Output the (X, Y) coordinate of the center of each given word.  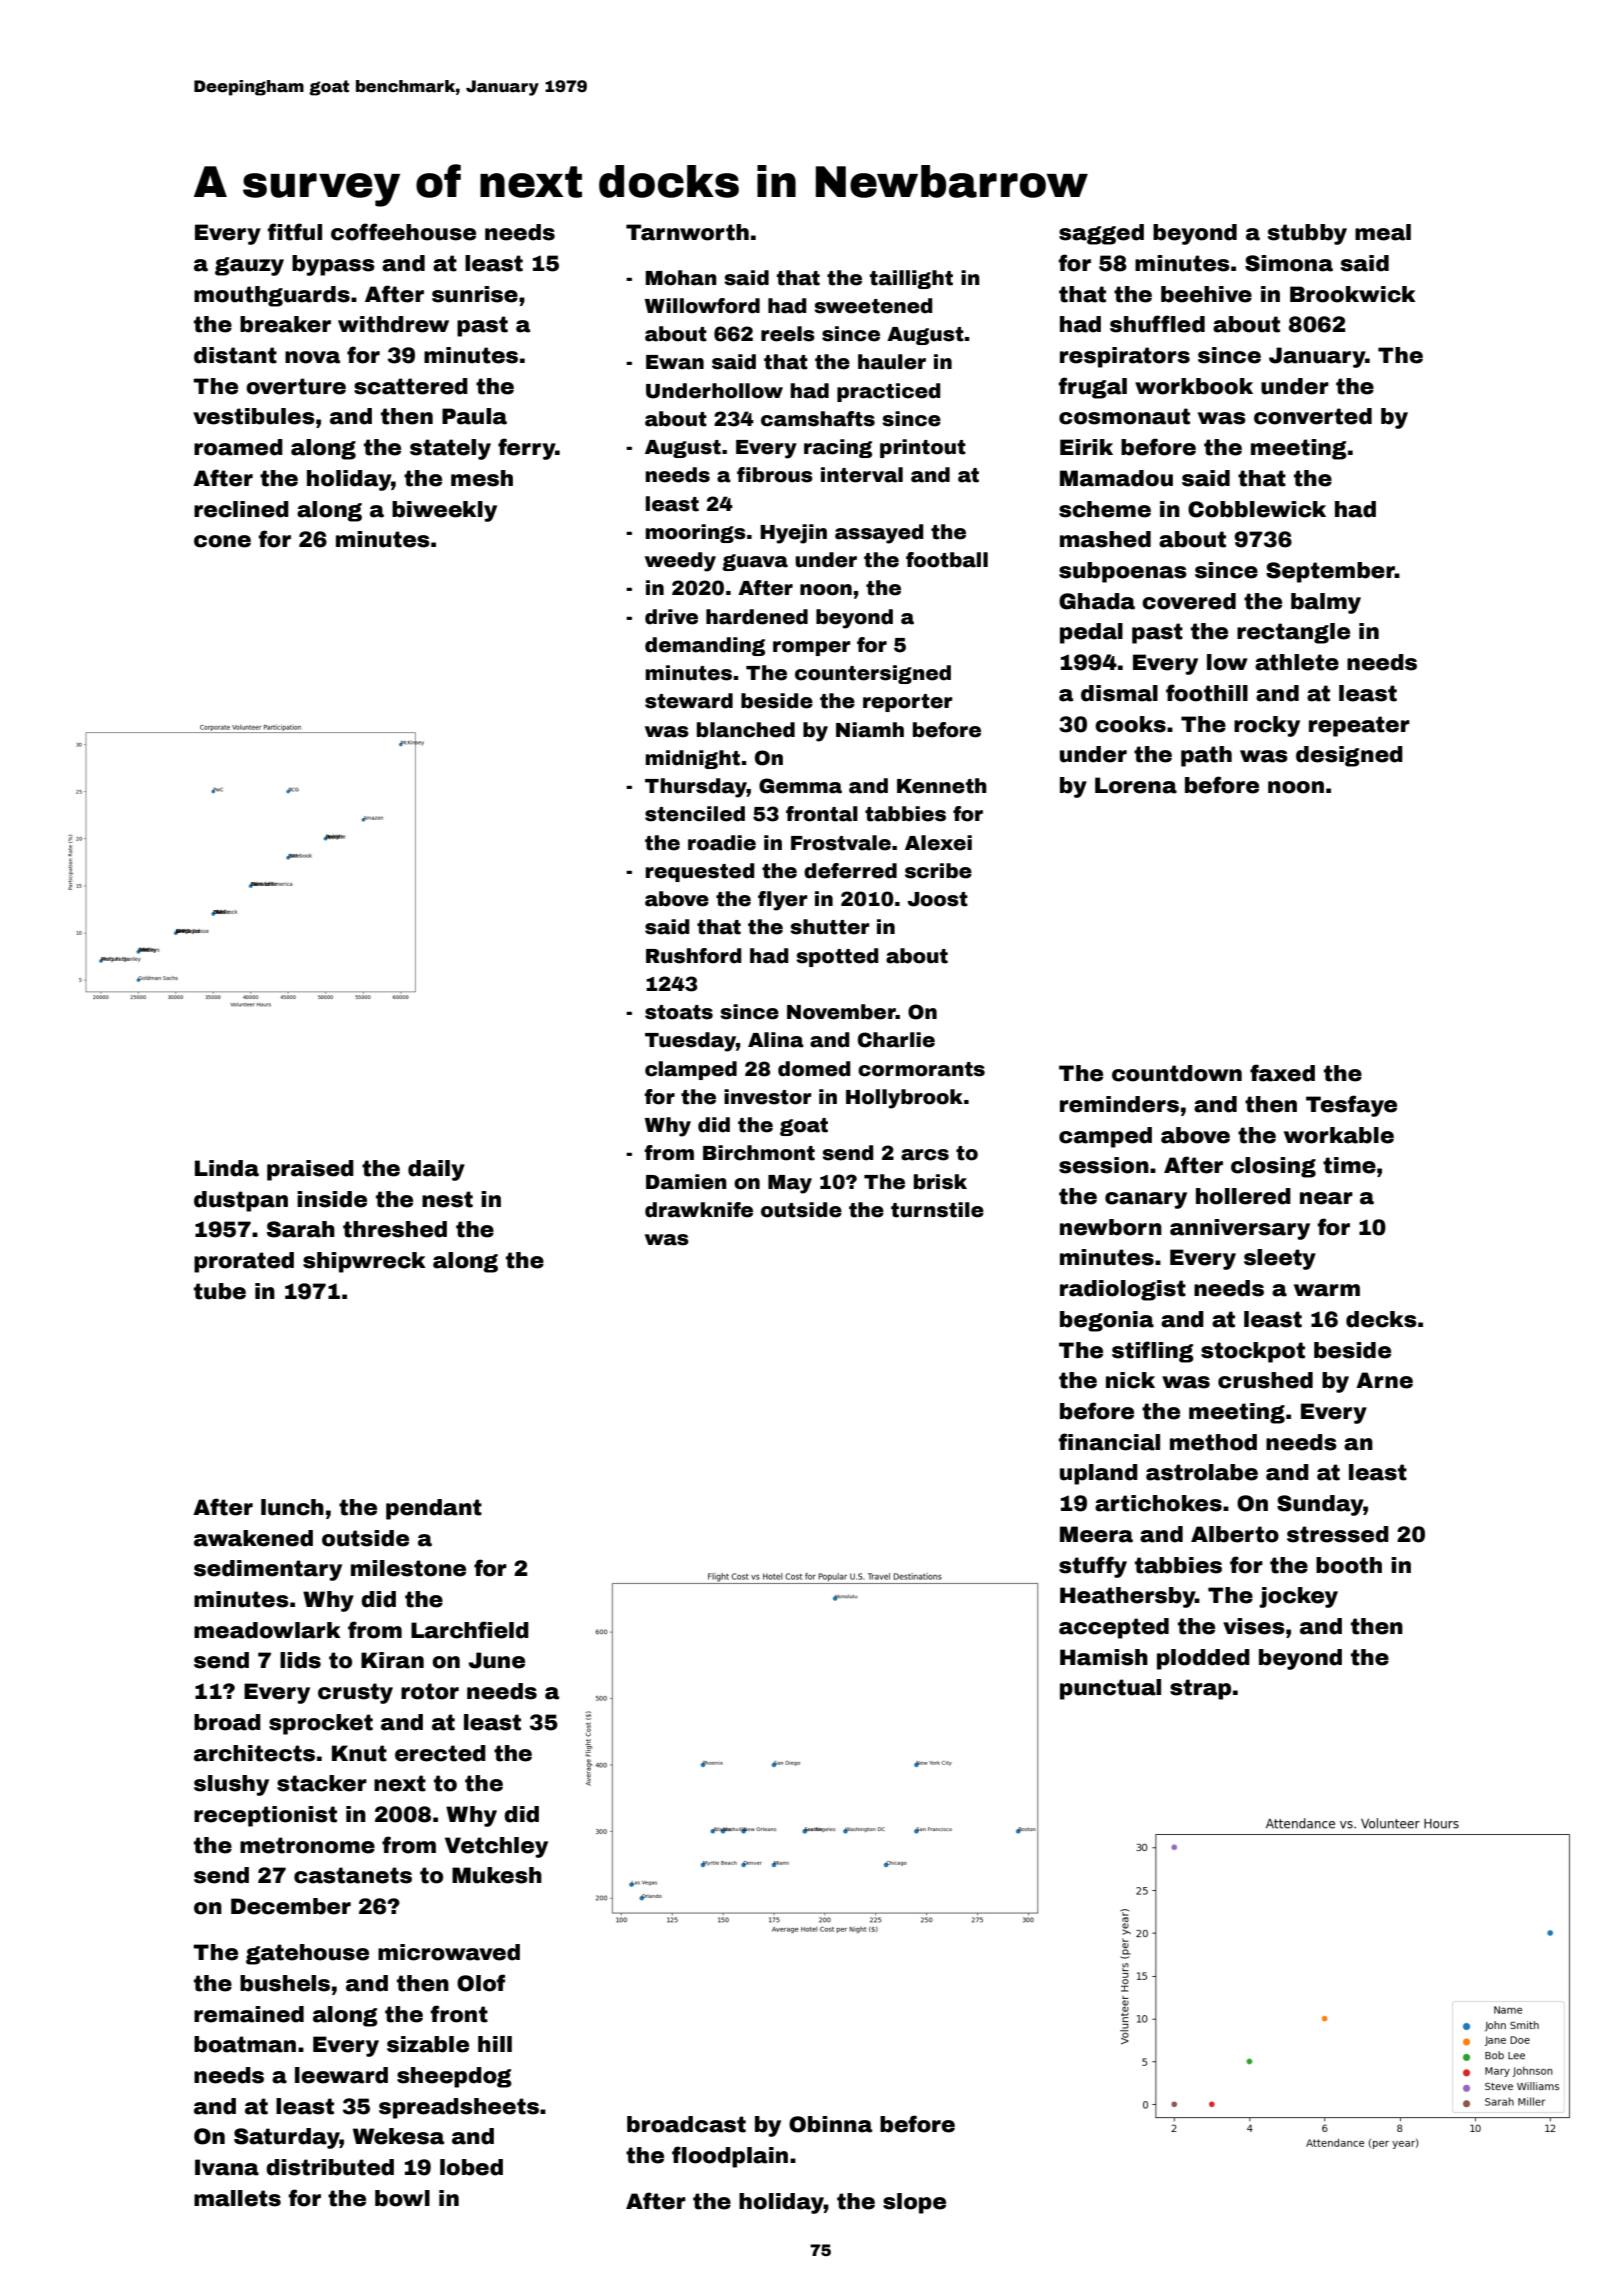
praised (310, 1170)
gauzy (249, 266)
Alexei (938, 843)
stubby (1307, 234)
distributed (330, 2167)
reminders (1119, 1104)
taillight (911, 279)
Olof (481, 1983)
